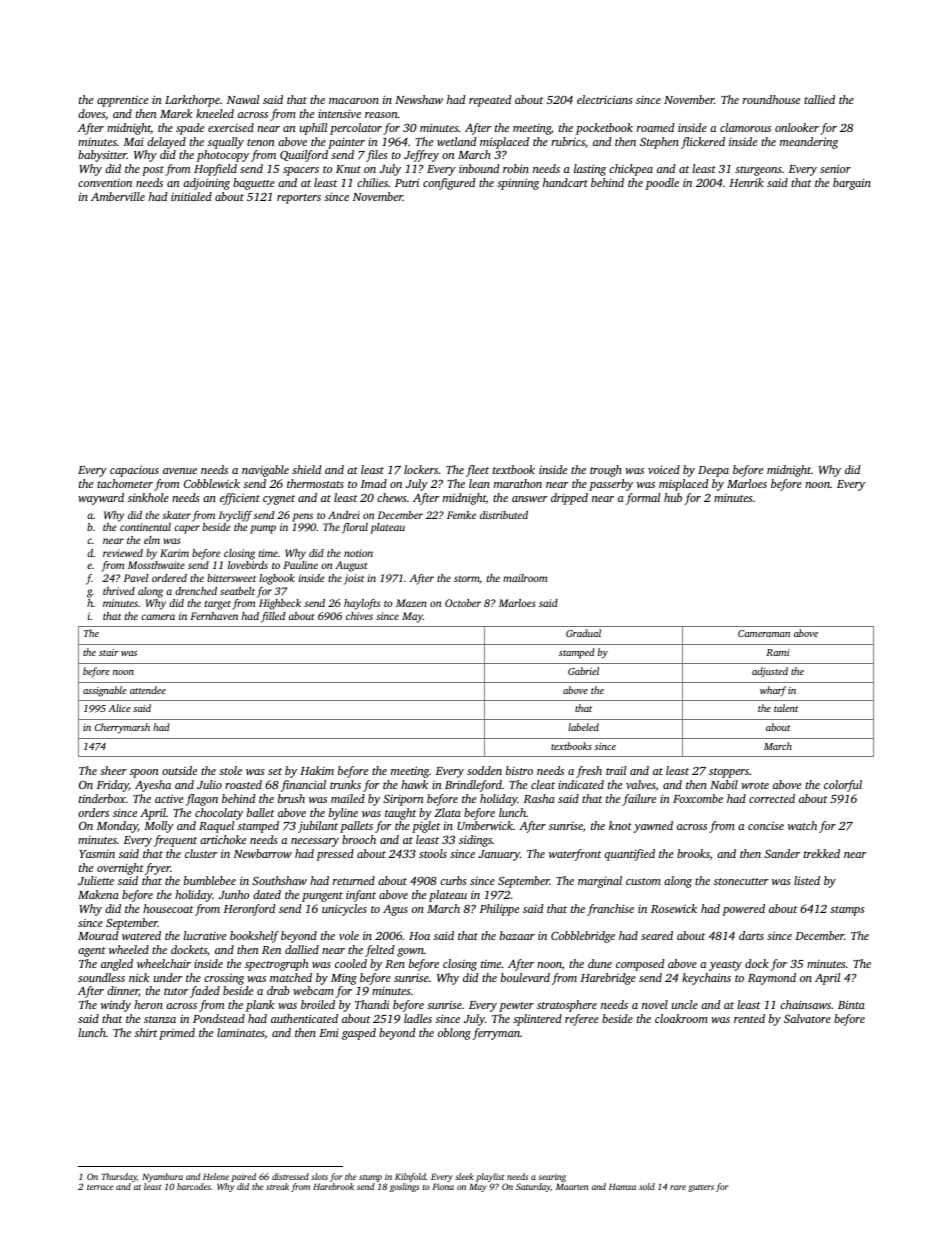  Describe the element at coordinates (404, 1187) in the screenshot. I see `goslings` at that location.
